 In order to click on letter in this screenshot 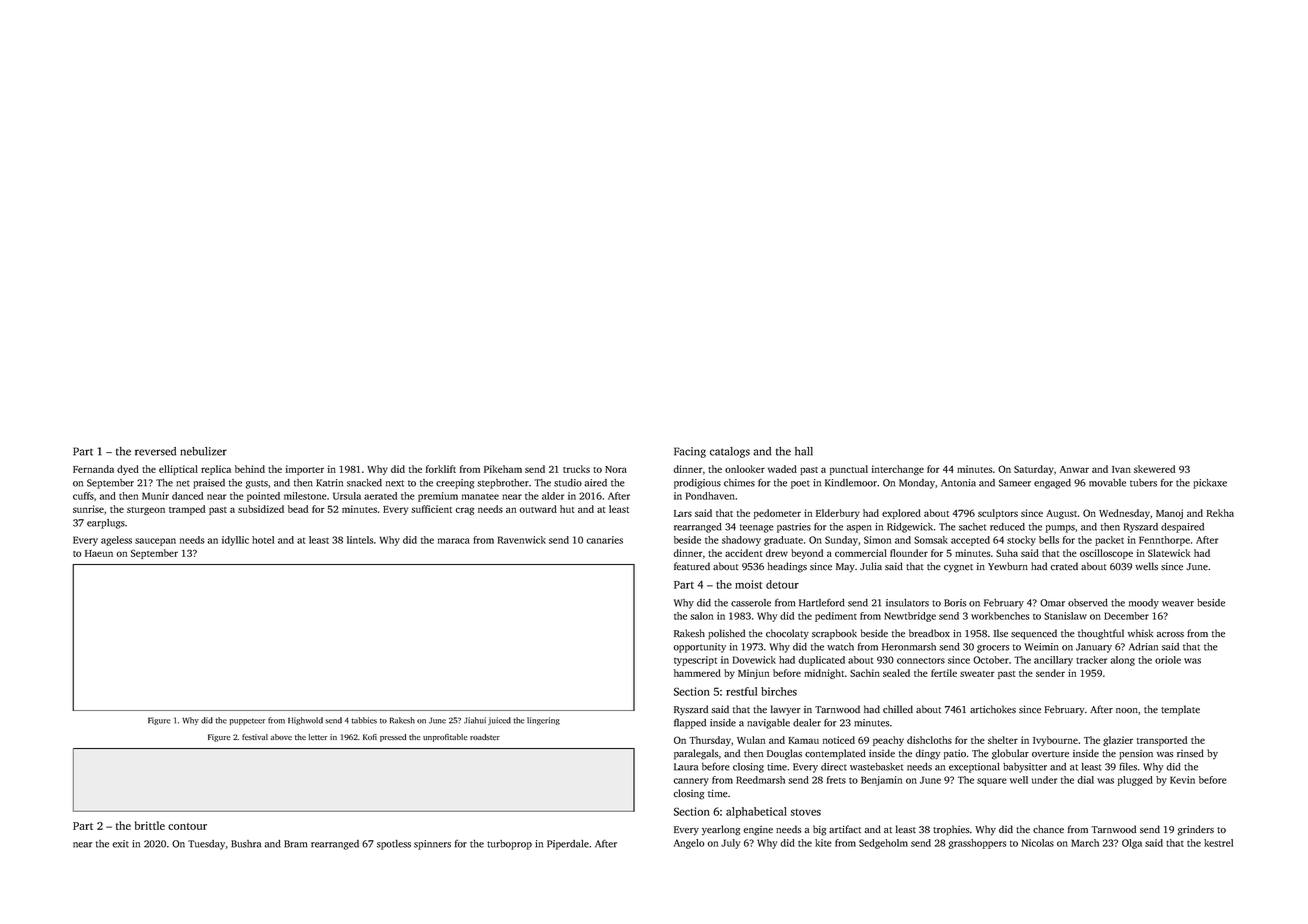, I will do `click(317, 737)`.
